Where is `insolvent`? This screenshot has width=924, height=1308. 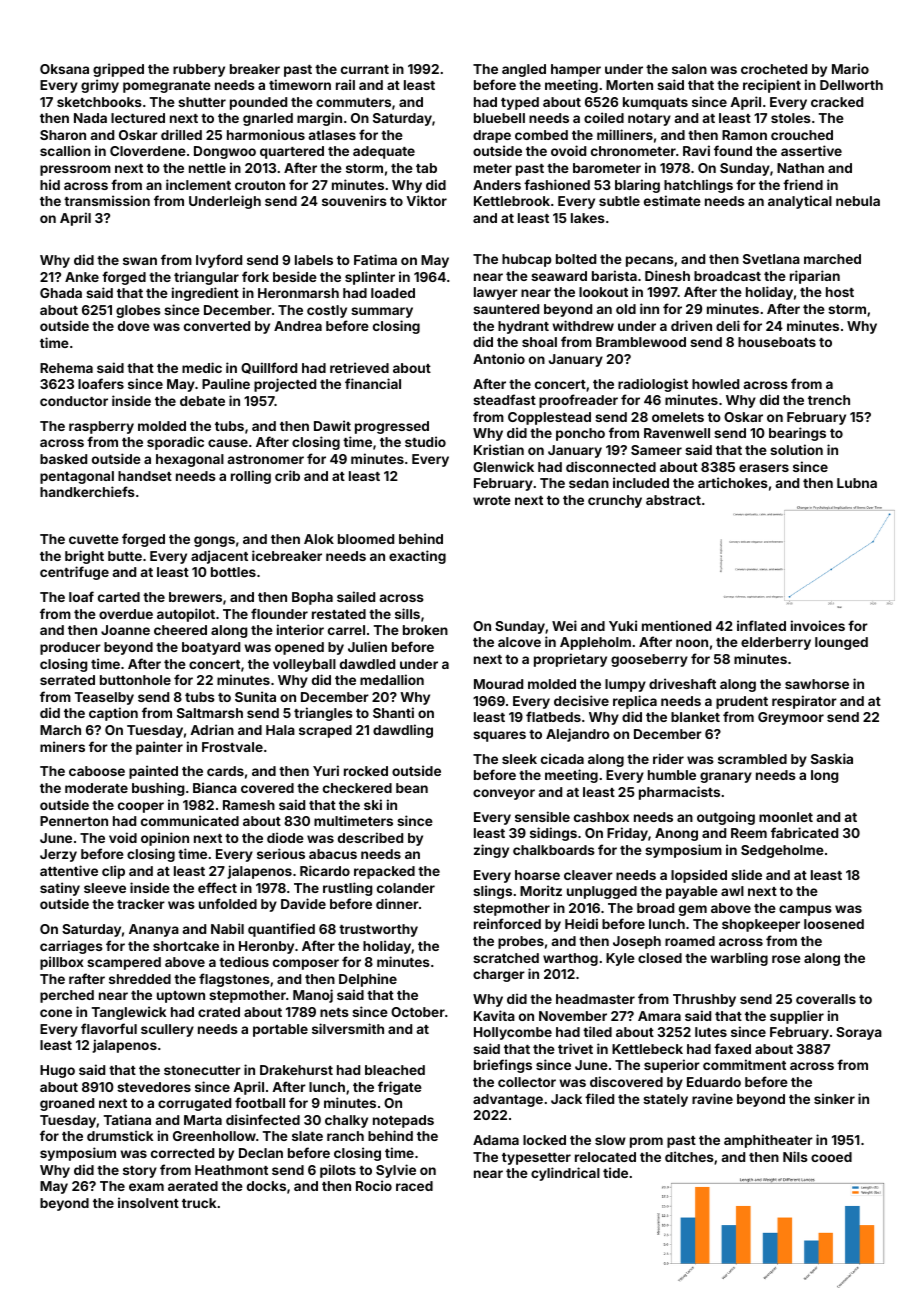 insolvent is located at coordinates (148, 1202).
